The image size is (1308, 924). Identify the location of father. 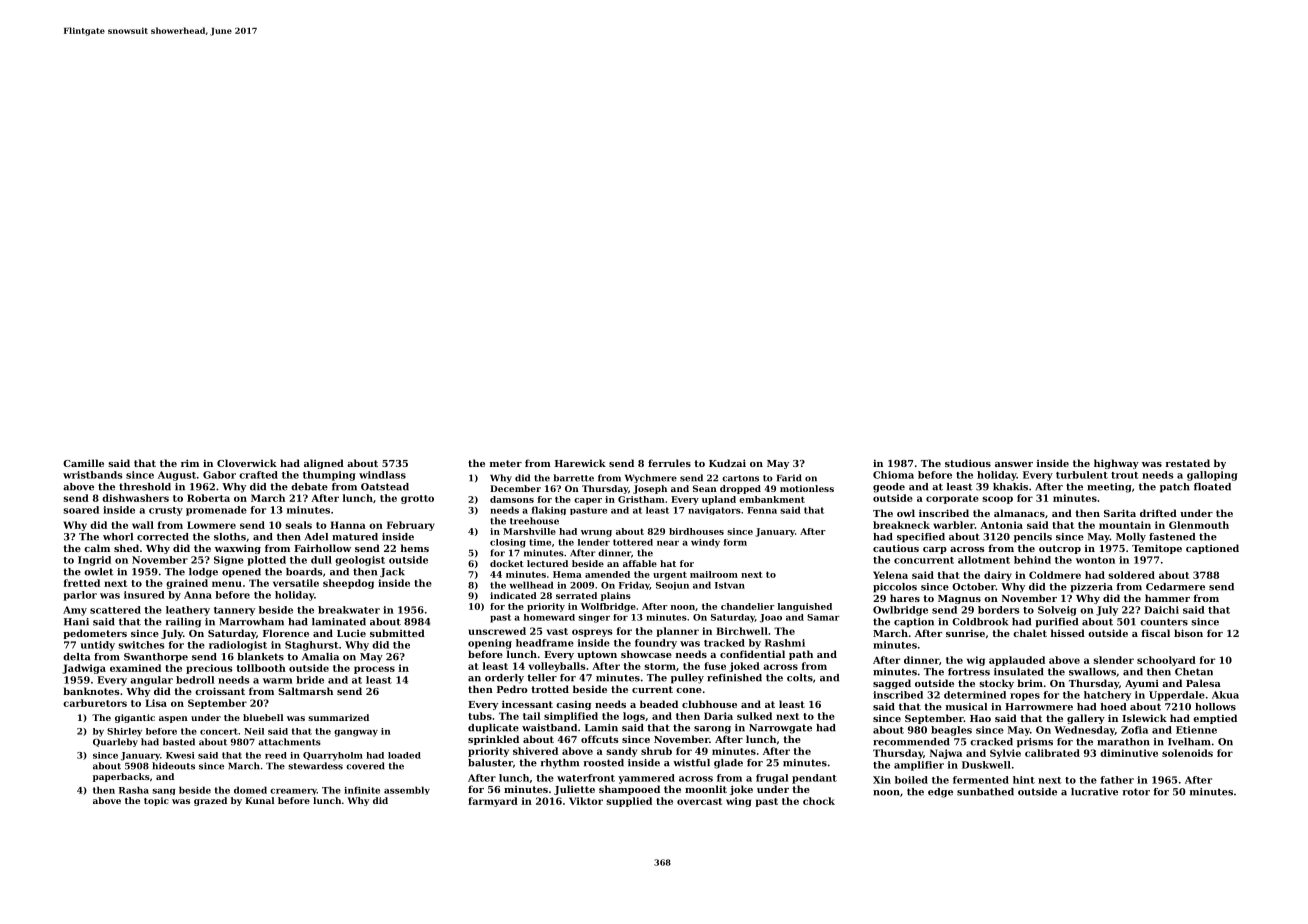
(1117, 780).
